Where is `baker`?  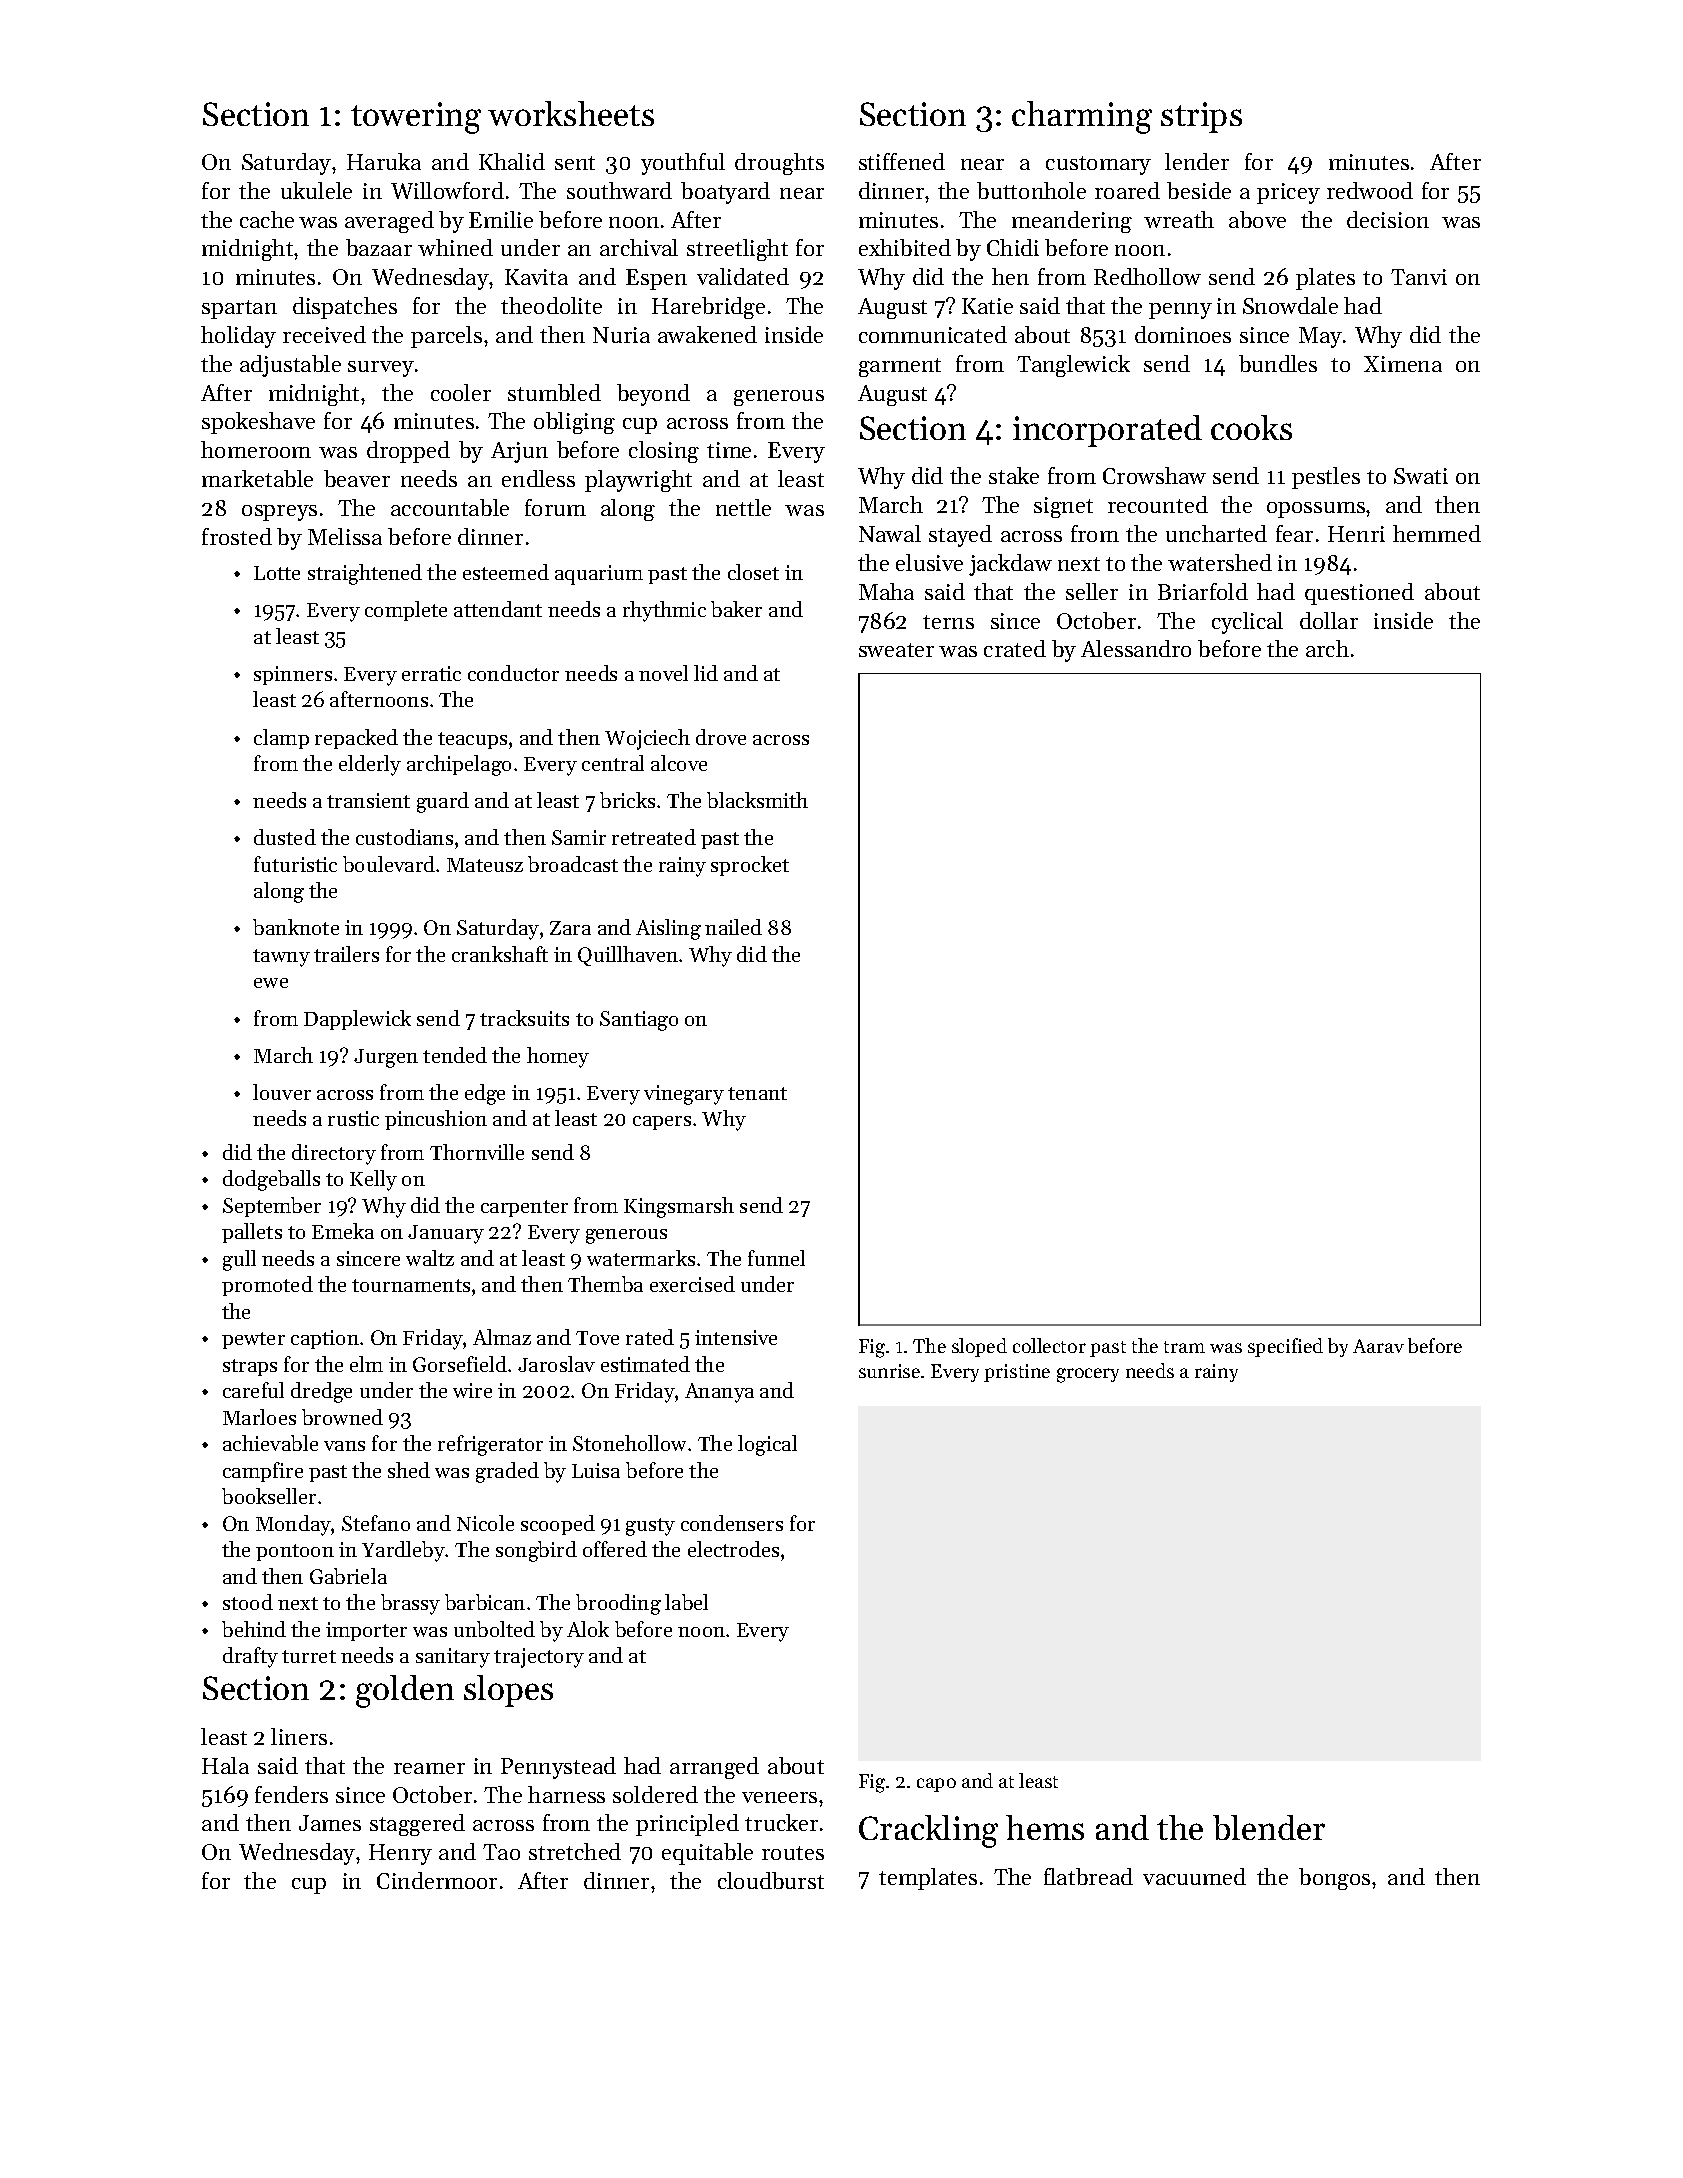
baker is located at coordinates (736, 609).
